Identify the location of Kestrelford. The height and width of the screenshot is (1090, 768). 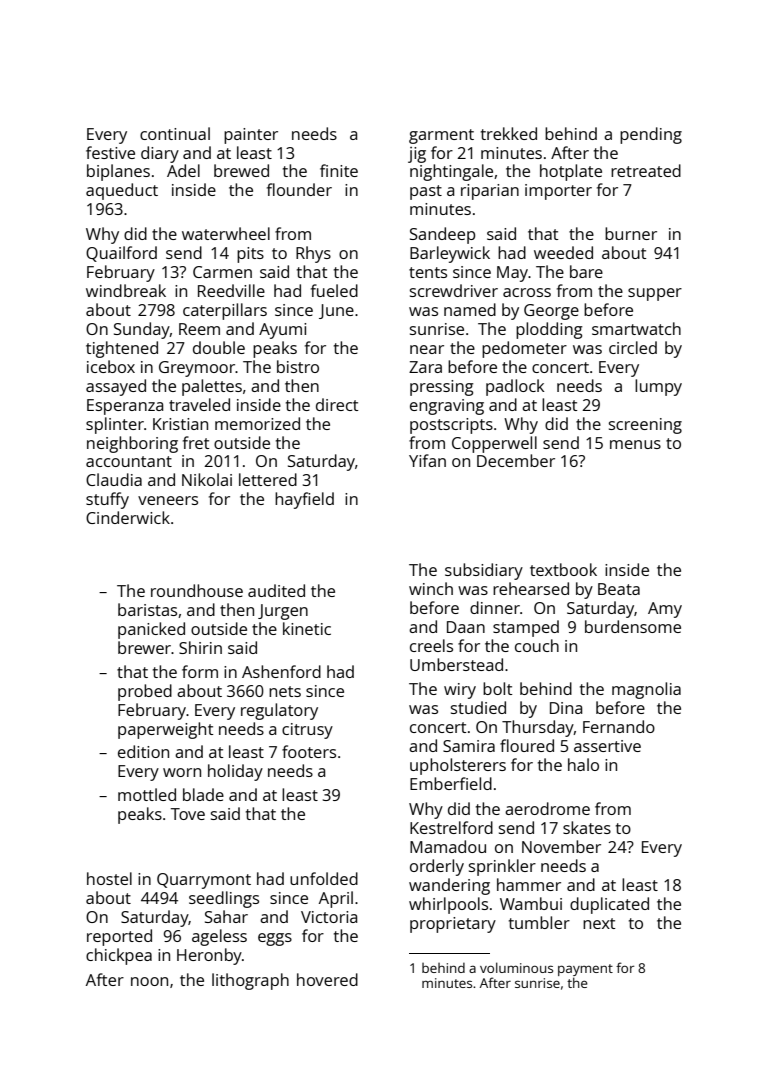
(451, 827).
